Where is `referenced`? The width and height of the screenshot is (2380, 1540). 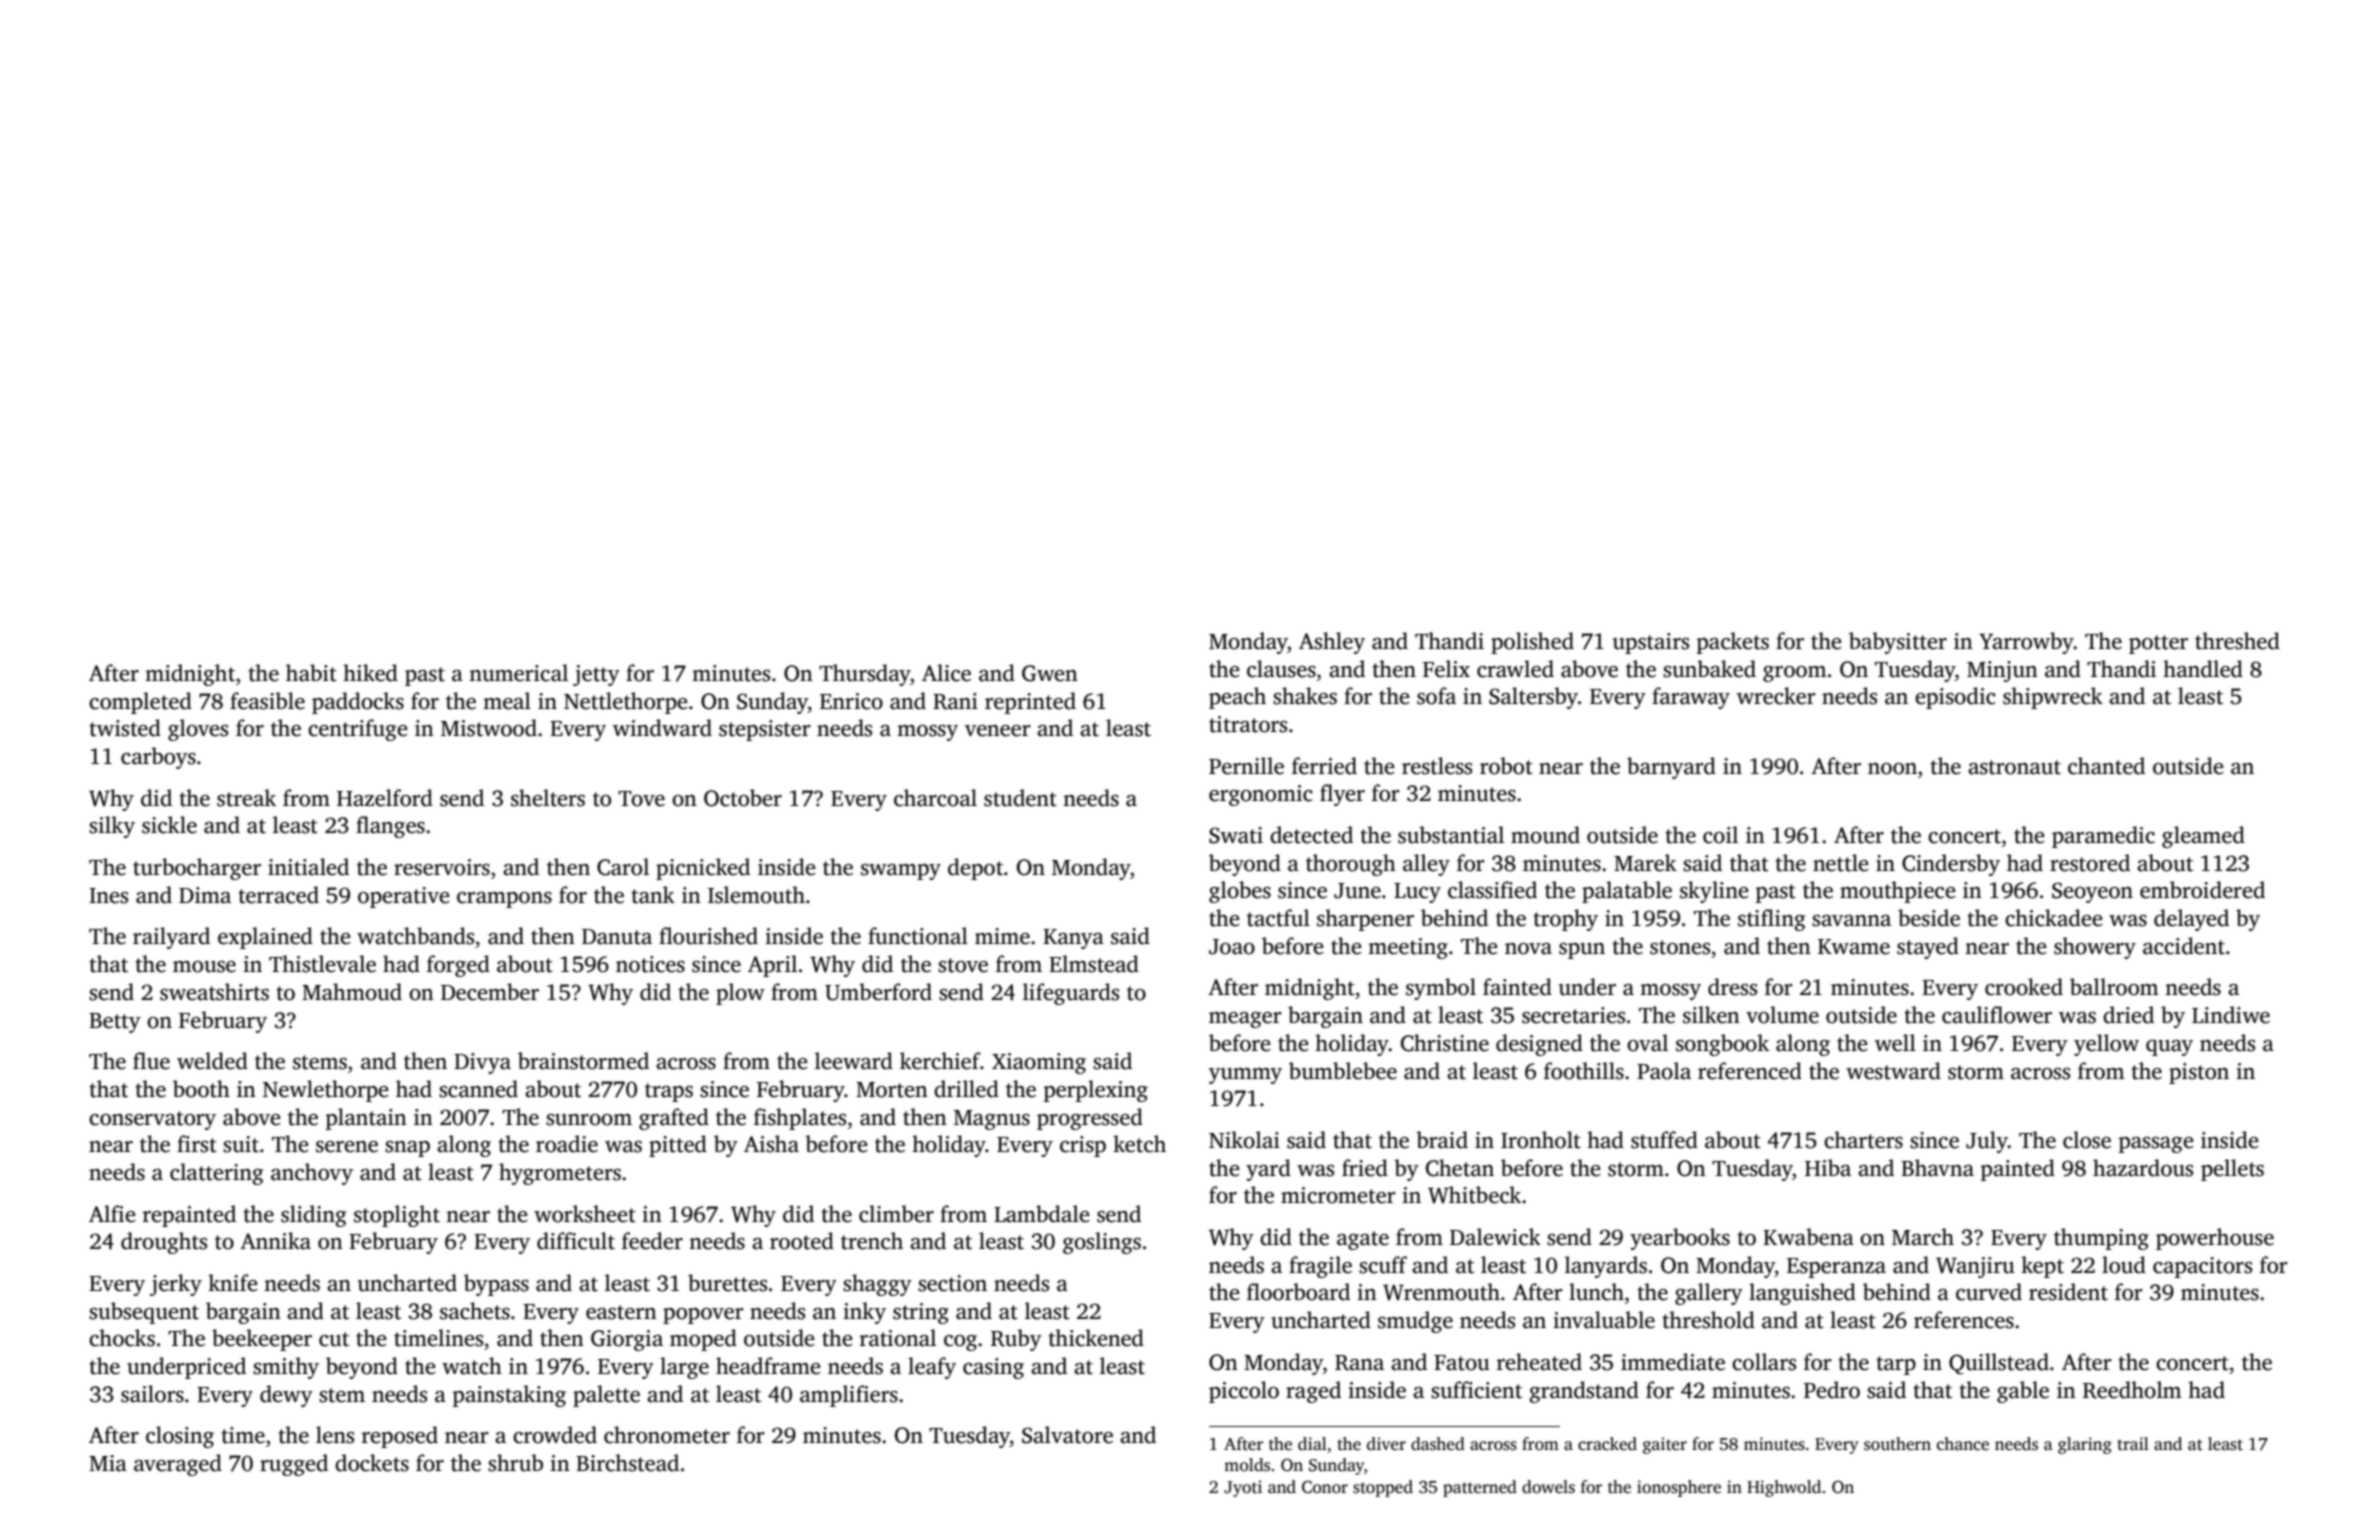 referenced is located at coordinates (1750, 1071).
